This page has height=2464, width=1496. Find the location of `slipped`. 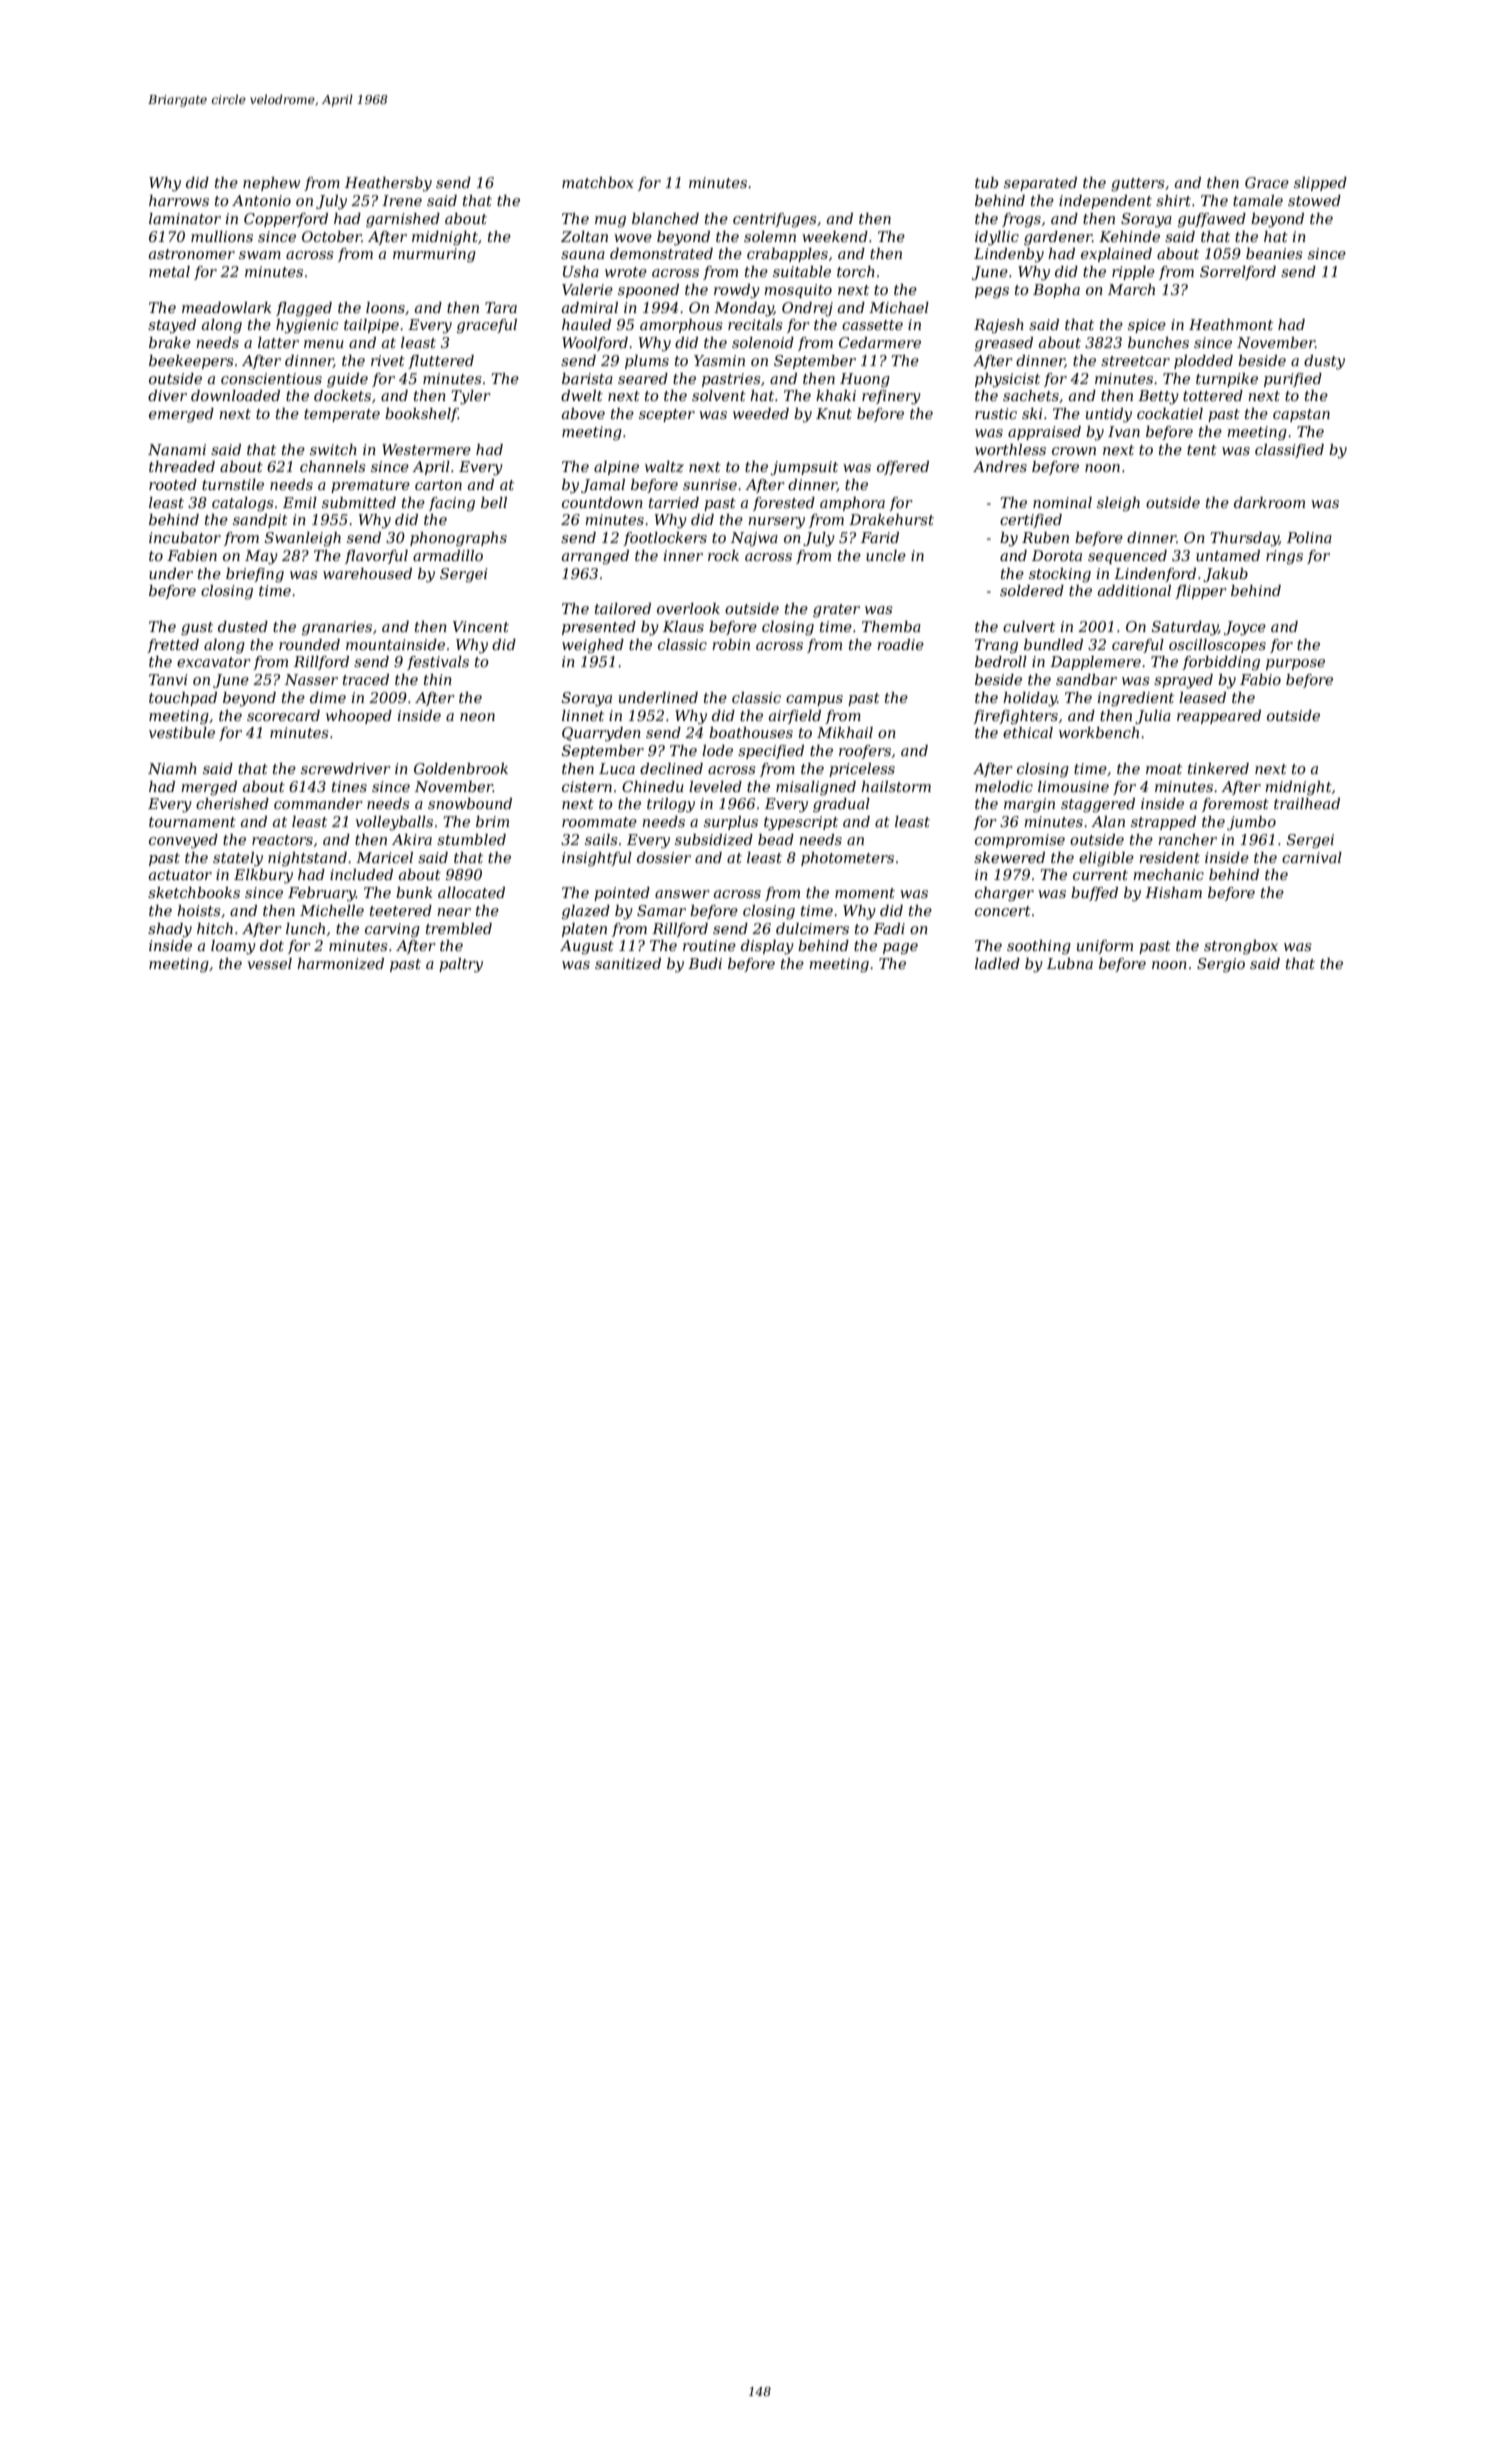

slipped is located at coordinates (1320, 184).
